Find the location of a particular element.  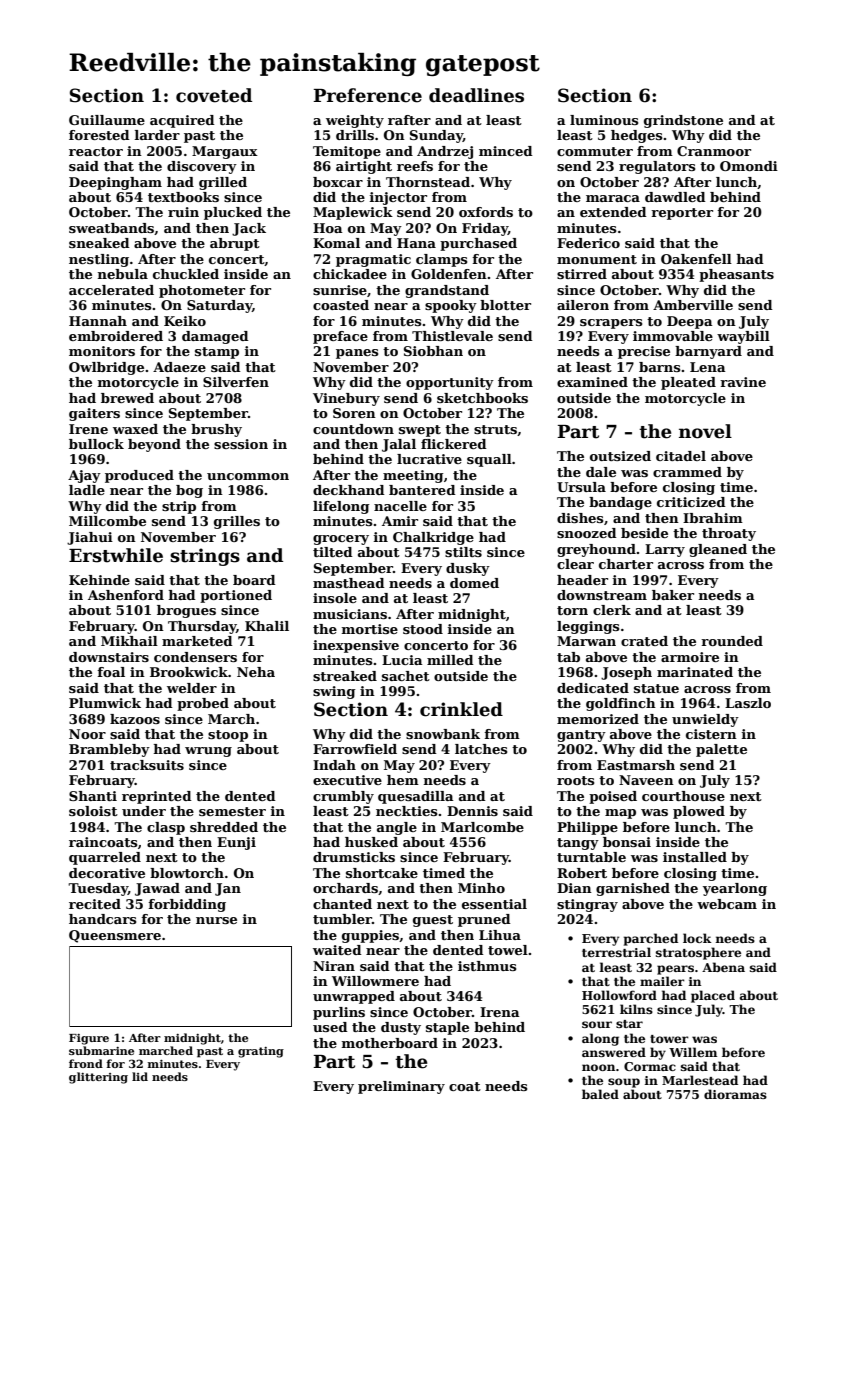

opportunity is located at coordinates (450, 383).
